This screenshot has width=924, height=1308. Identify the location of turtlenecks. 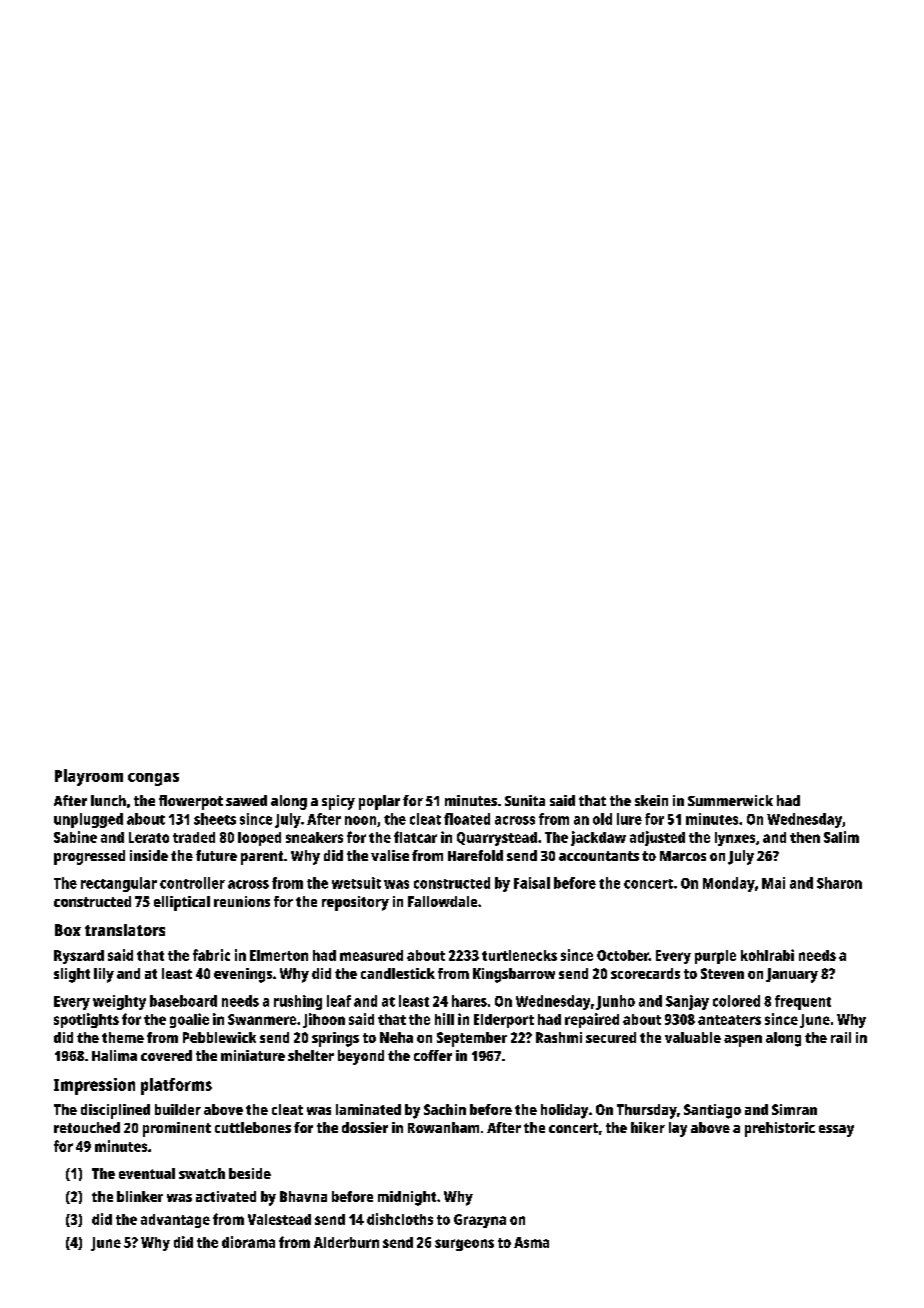
(519, 955).
